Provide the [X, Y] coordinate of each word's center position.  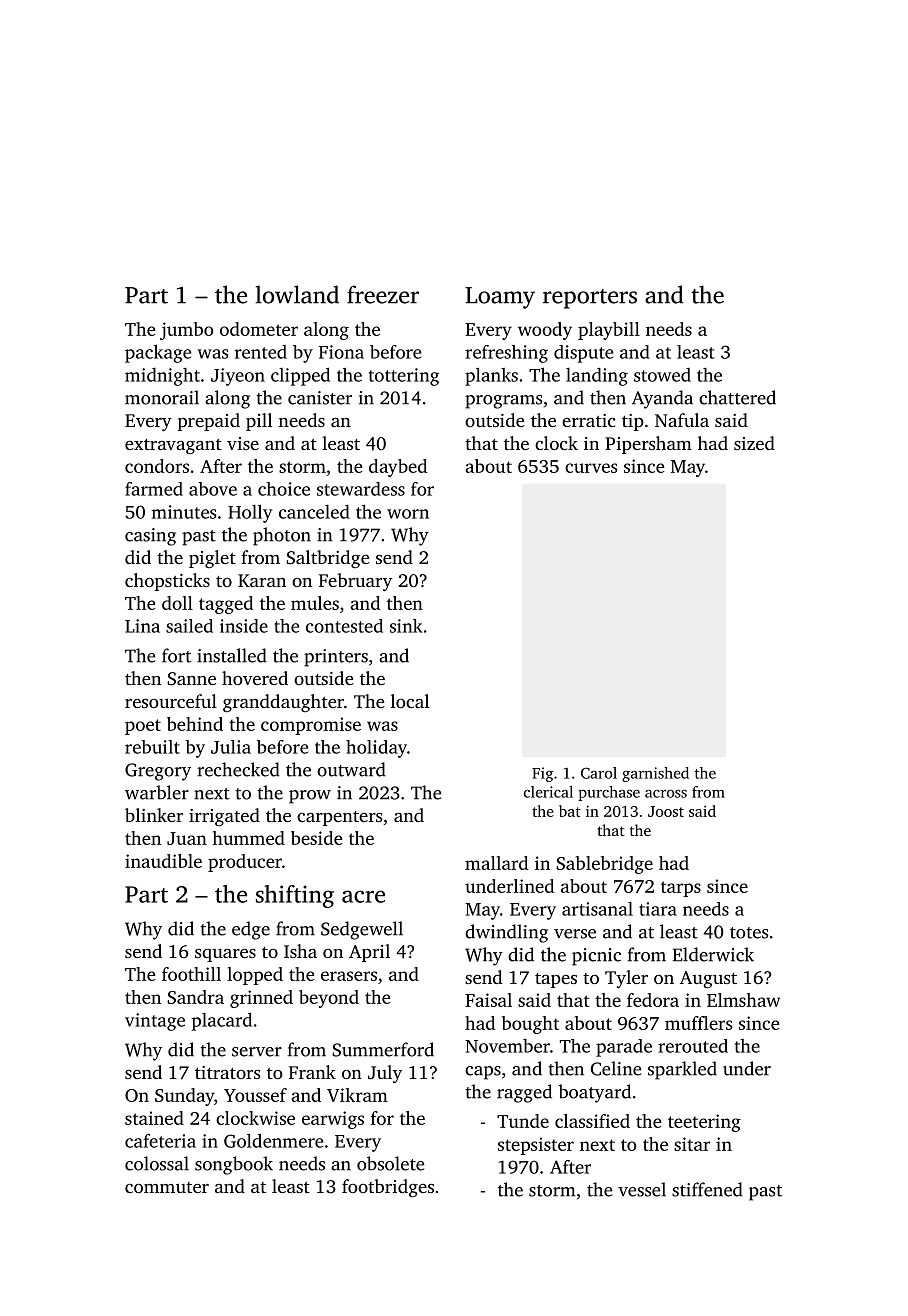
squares [225, 955]
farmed [154, 489]
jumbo [186, 331]
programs [503, 402]
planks [491, 376]
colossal [157, 1163]
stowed [662, 375]
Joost [666, 811]
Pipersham [648, 445]
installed [232, 655]
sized [754, 443]
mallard [496, 863]
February [355, 582]
